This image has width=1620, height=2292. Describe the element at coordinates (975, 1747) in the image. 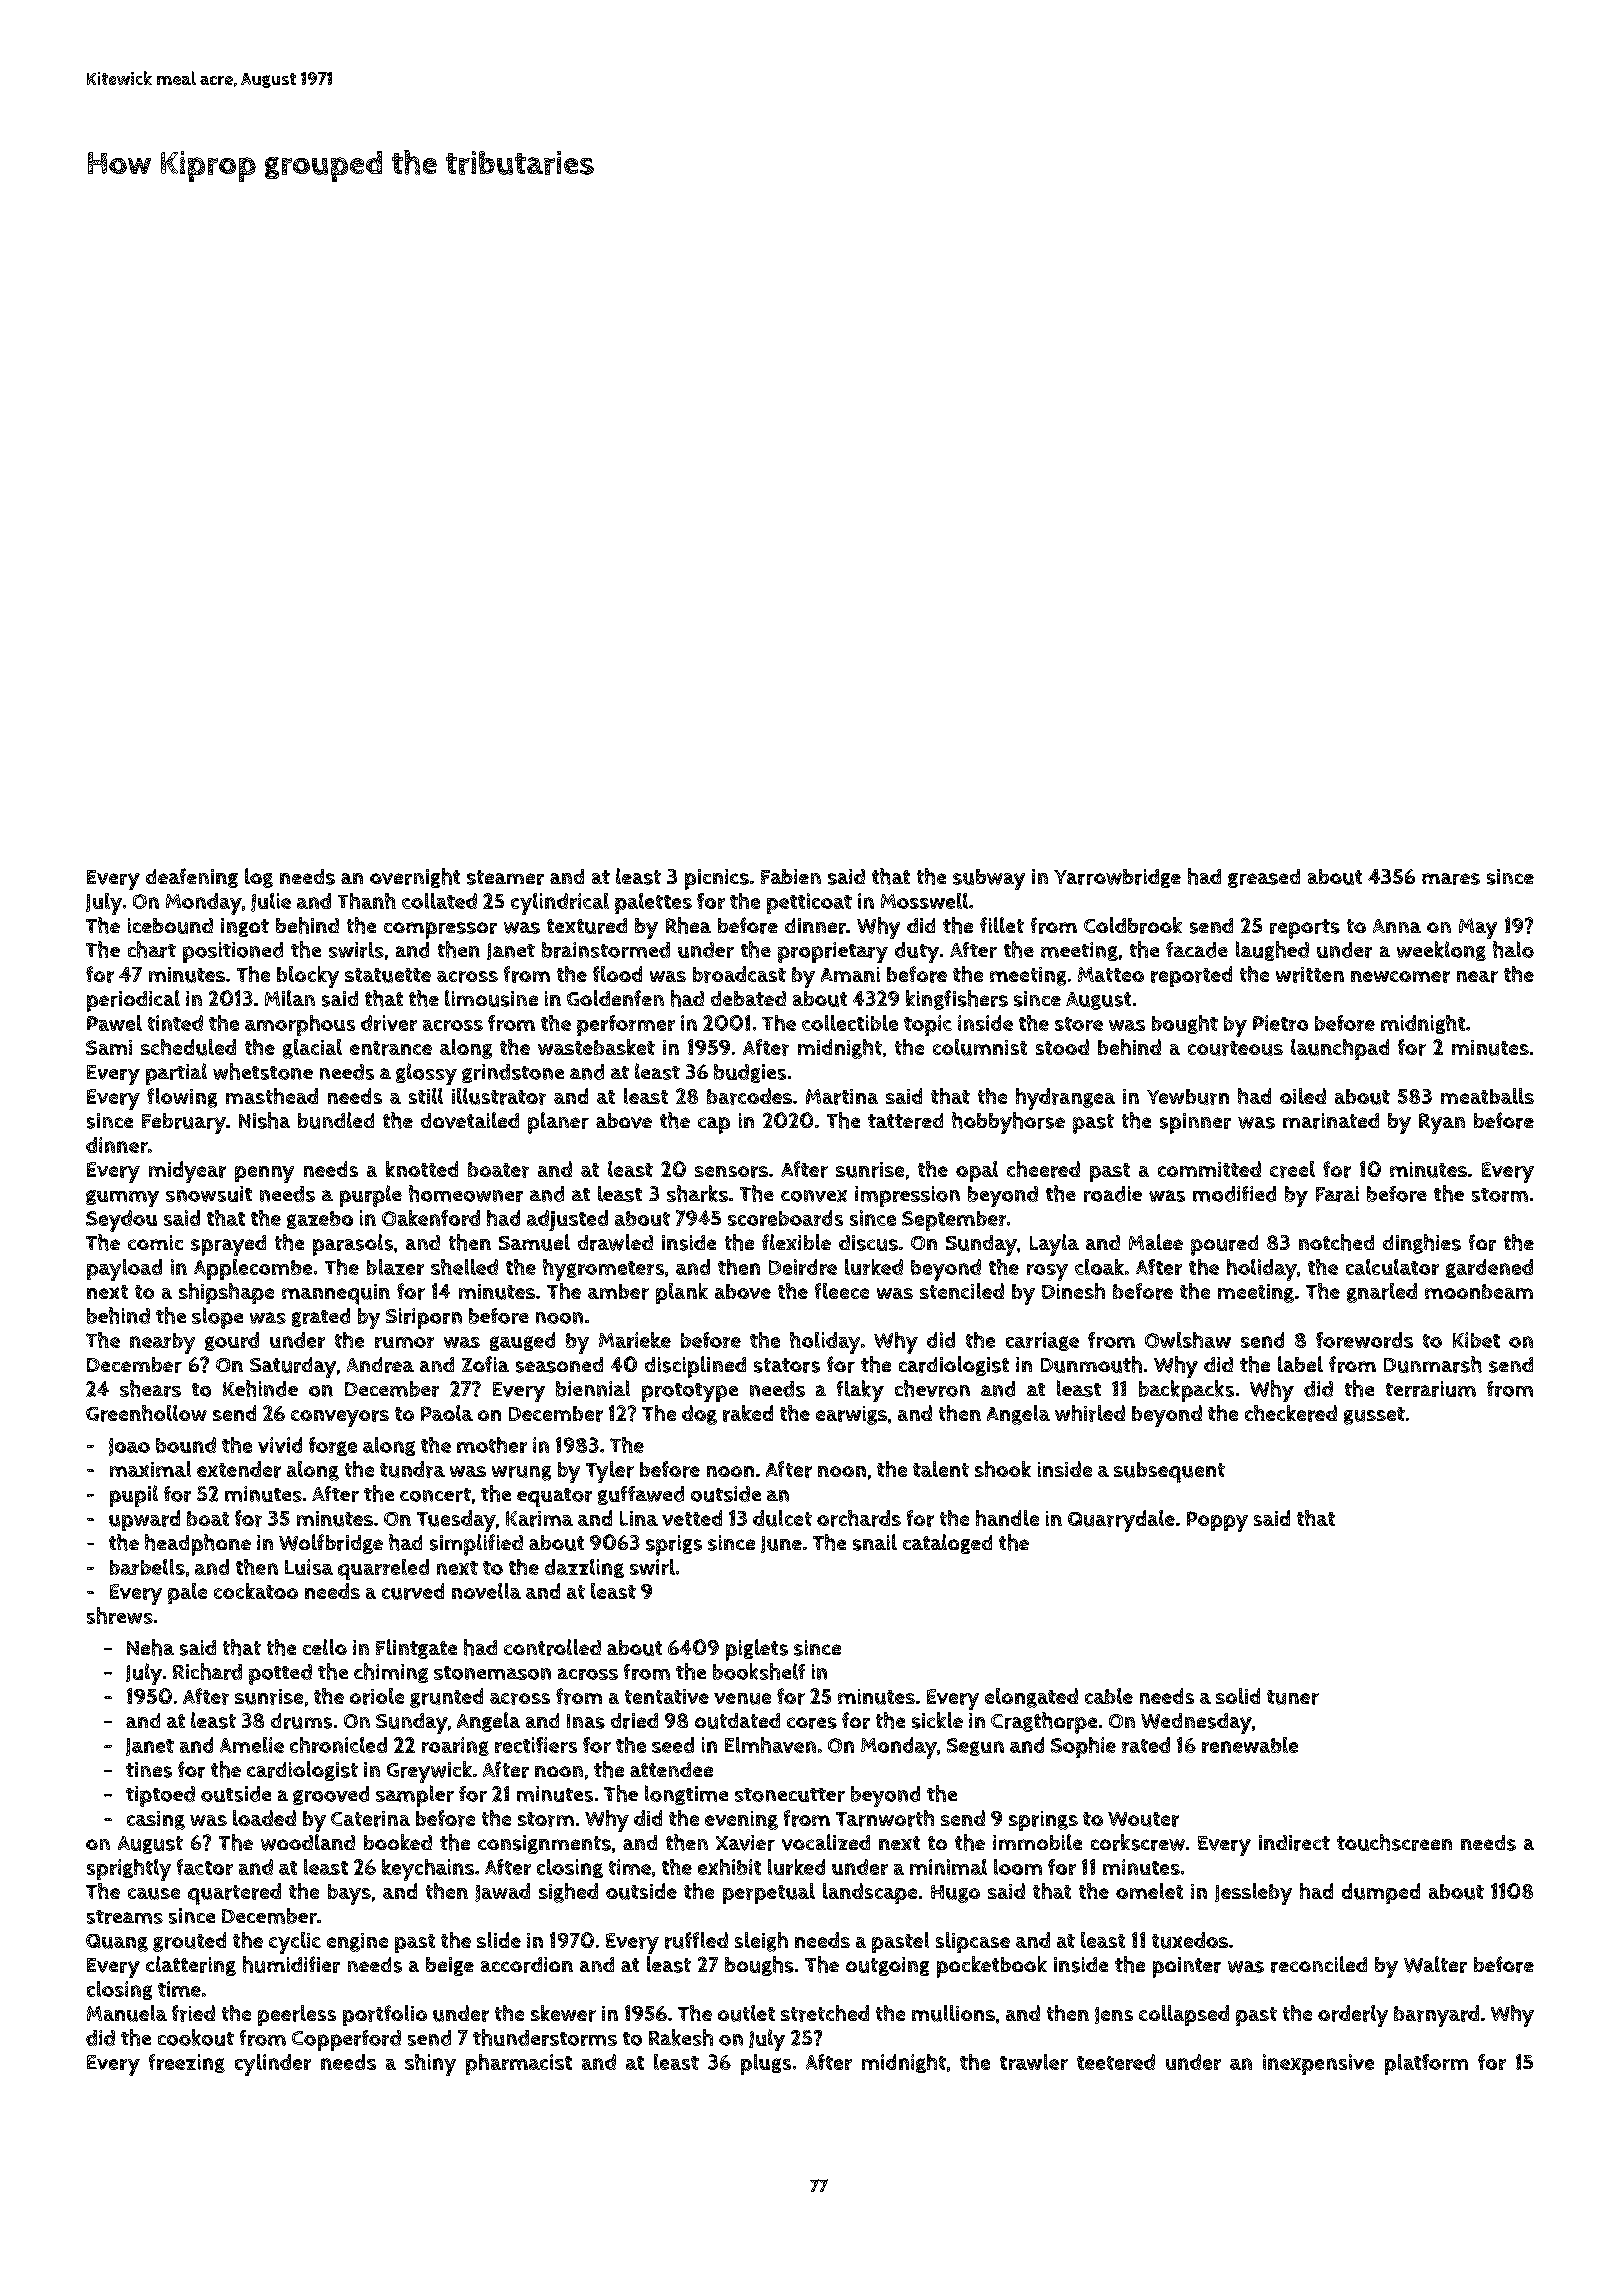

I see `Segun` at that location.
